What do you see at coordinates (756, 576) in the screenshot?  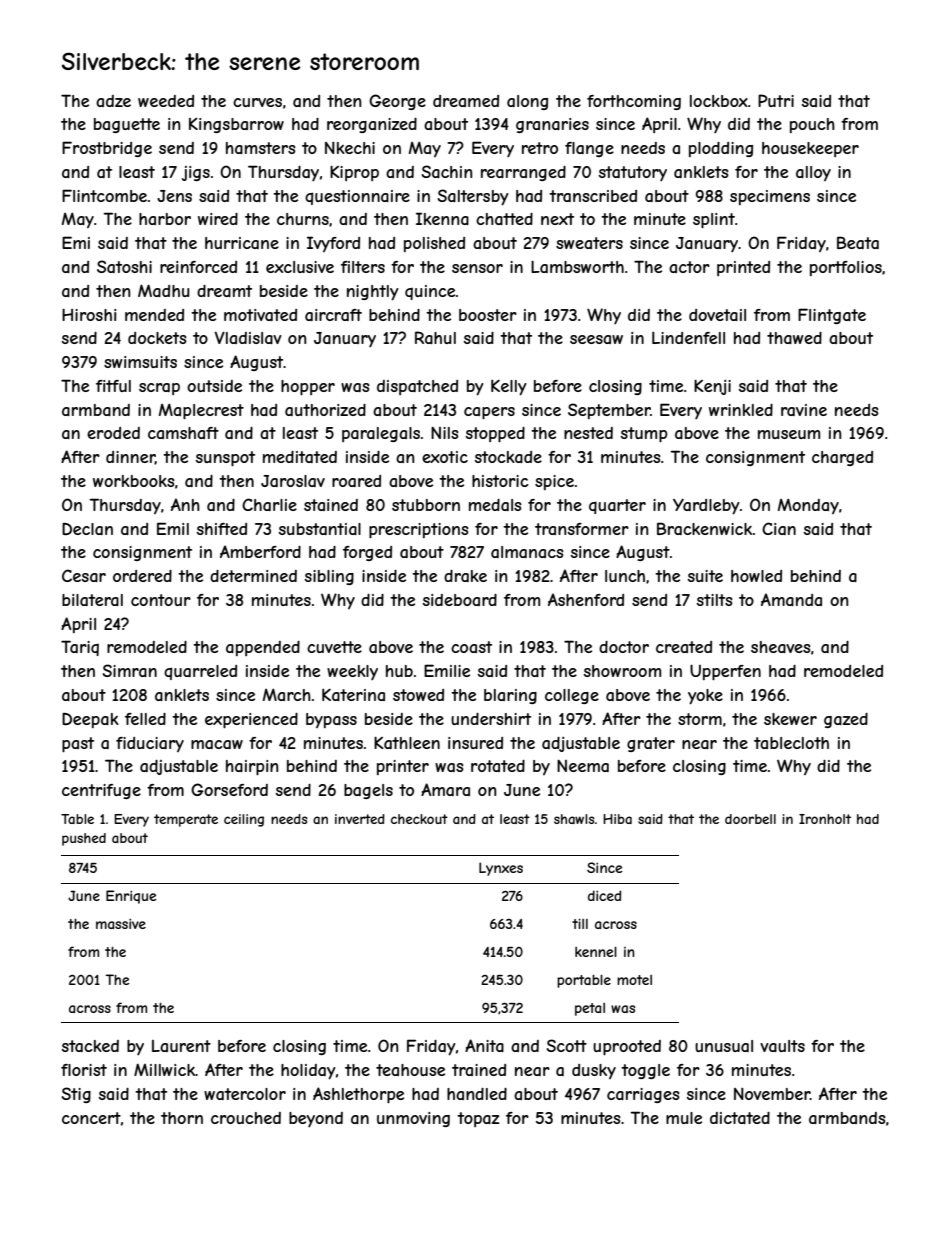 I see `howled` at bounding box center [756, 576].
